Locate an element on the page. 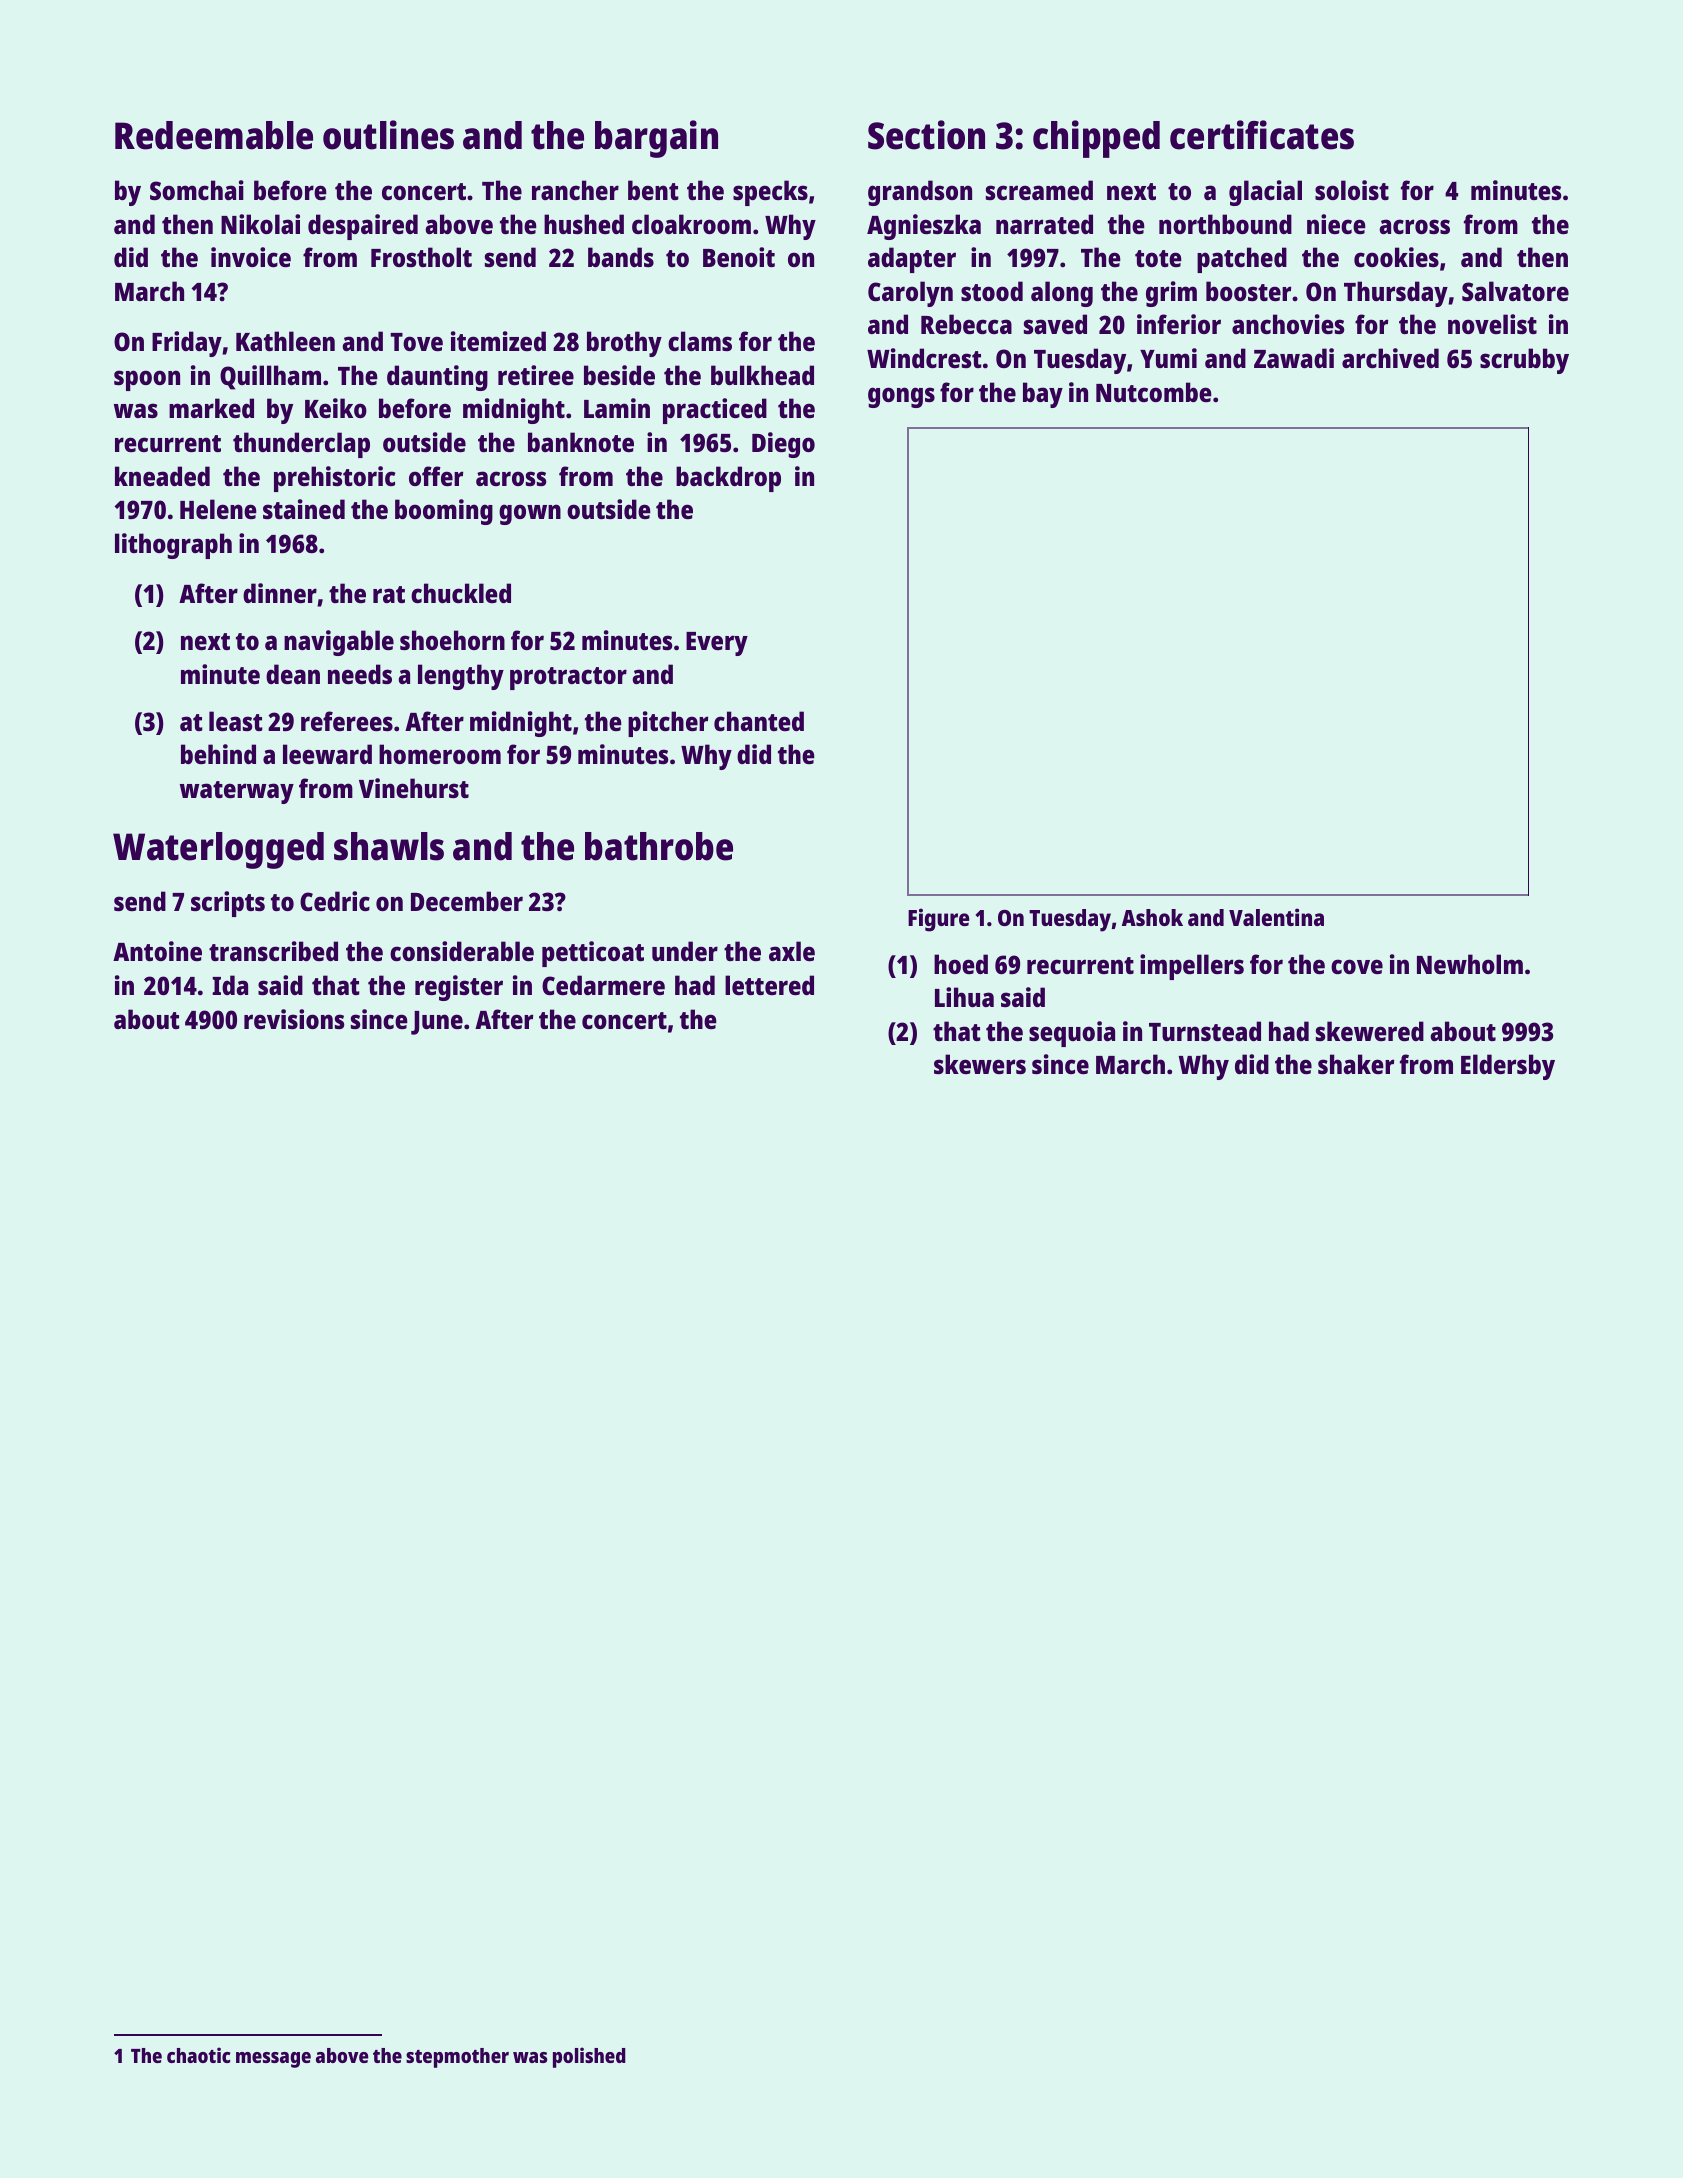 This page has width=1683, height=2178. Figure is located at coordinates (938, 920).
